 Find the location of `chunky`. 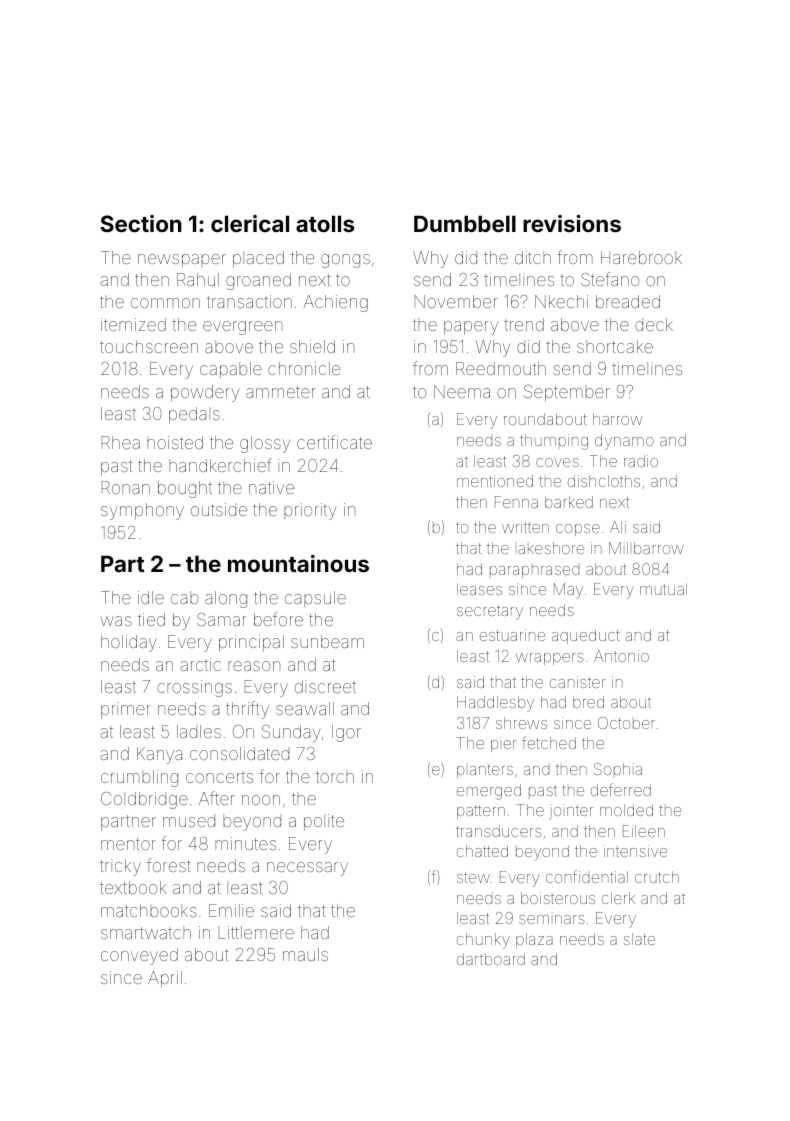

chunky is located at coordinates (483, 941).
